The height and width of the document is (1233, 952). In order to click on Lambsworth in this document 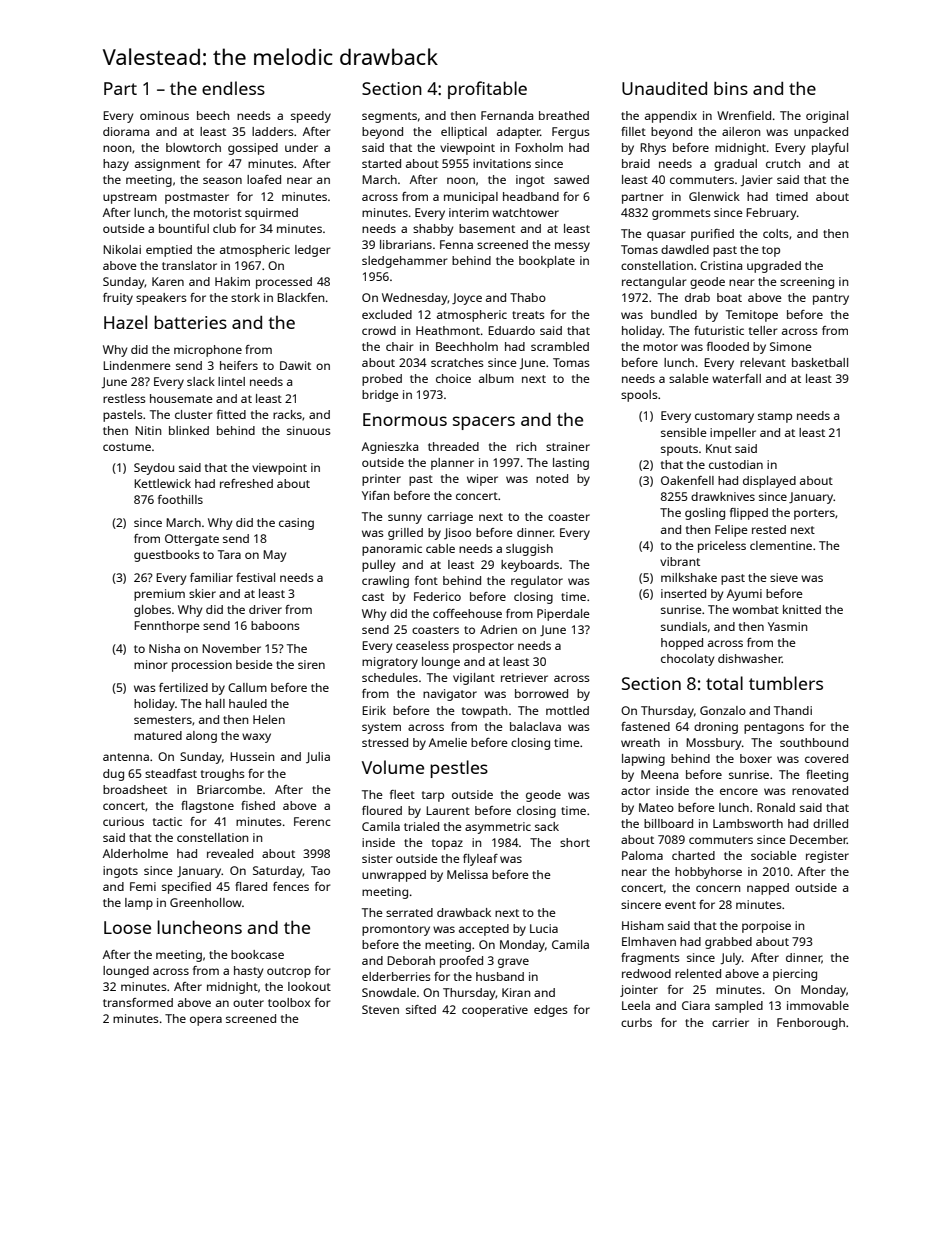, I will do `click(748, 823)`.
